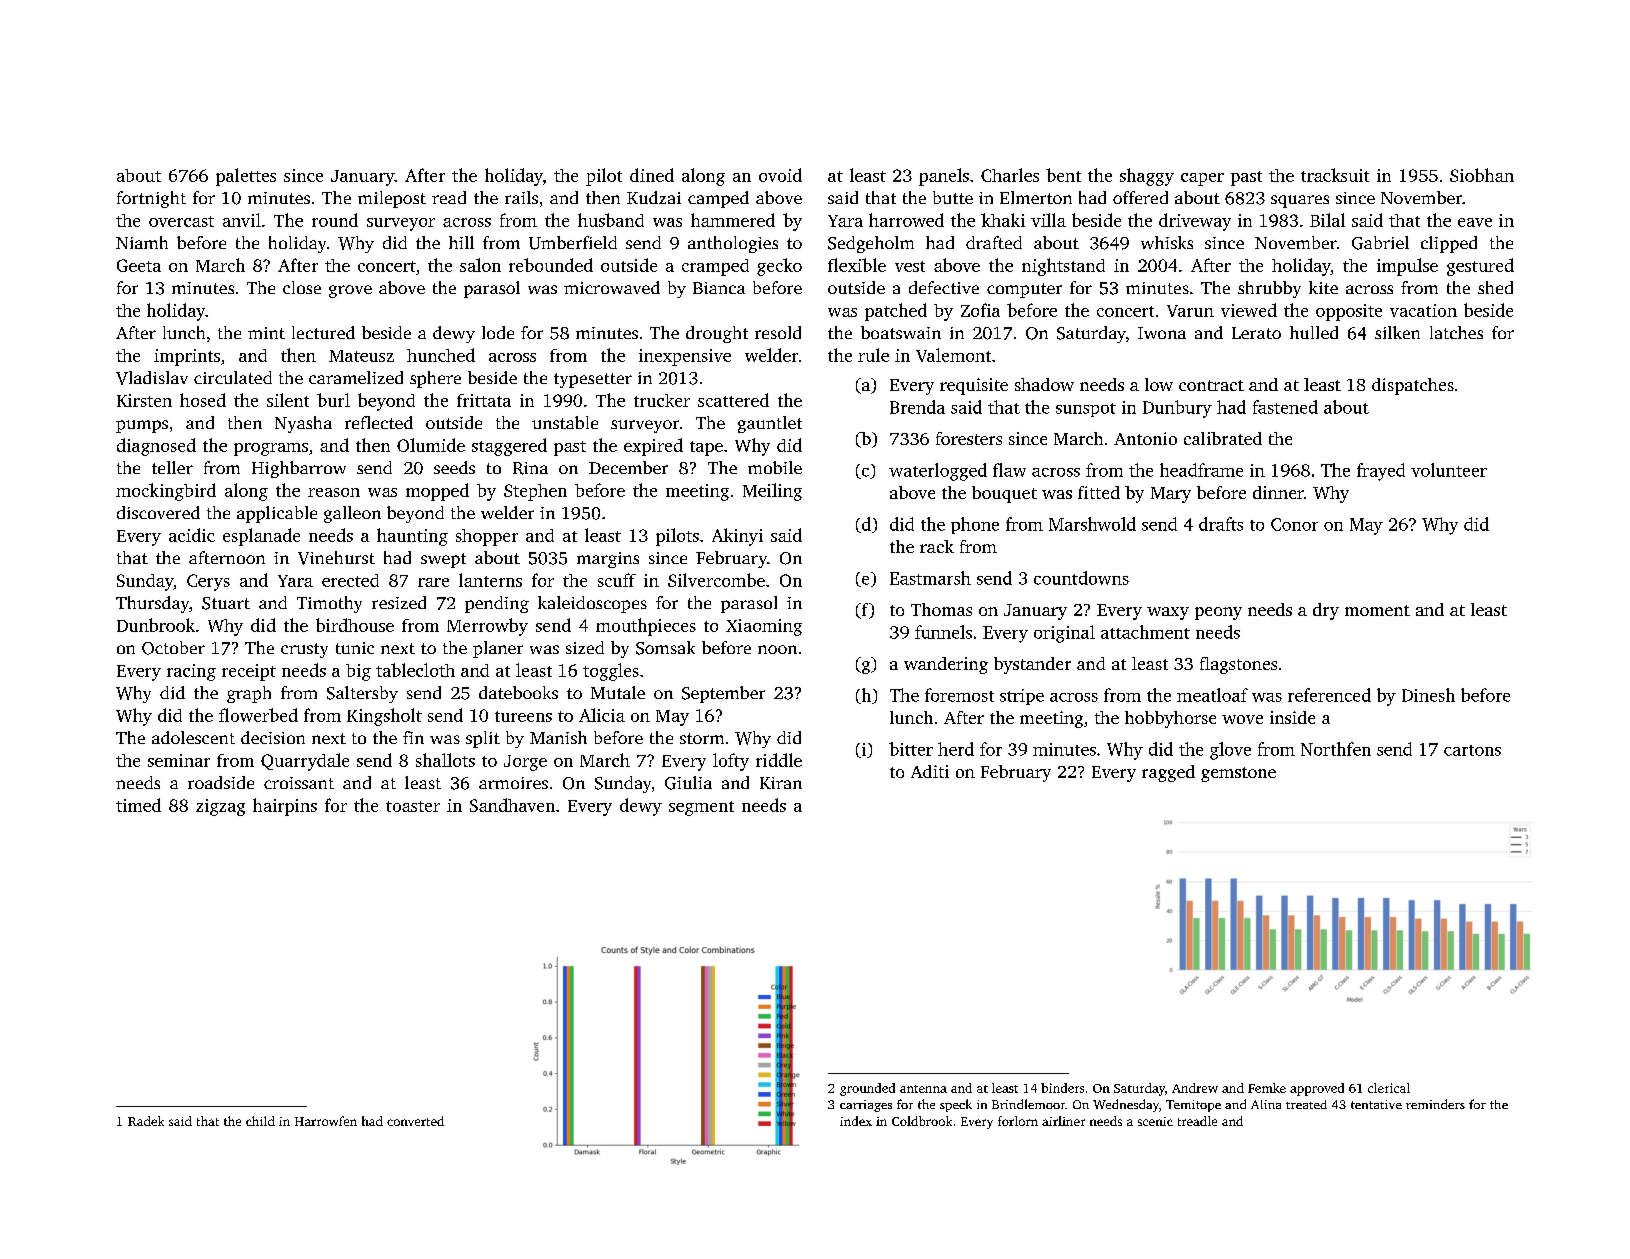 The image size is (1630, 1259). What do you see at coordinates (392, 199) in the screenshot?
I see `milepost` at bounding box center [392, 199].
